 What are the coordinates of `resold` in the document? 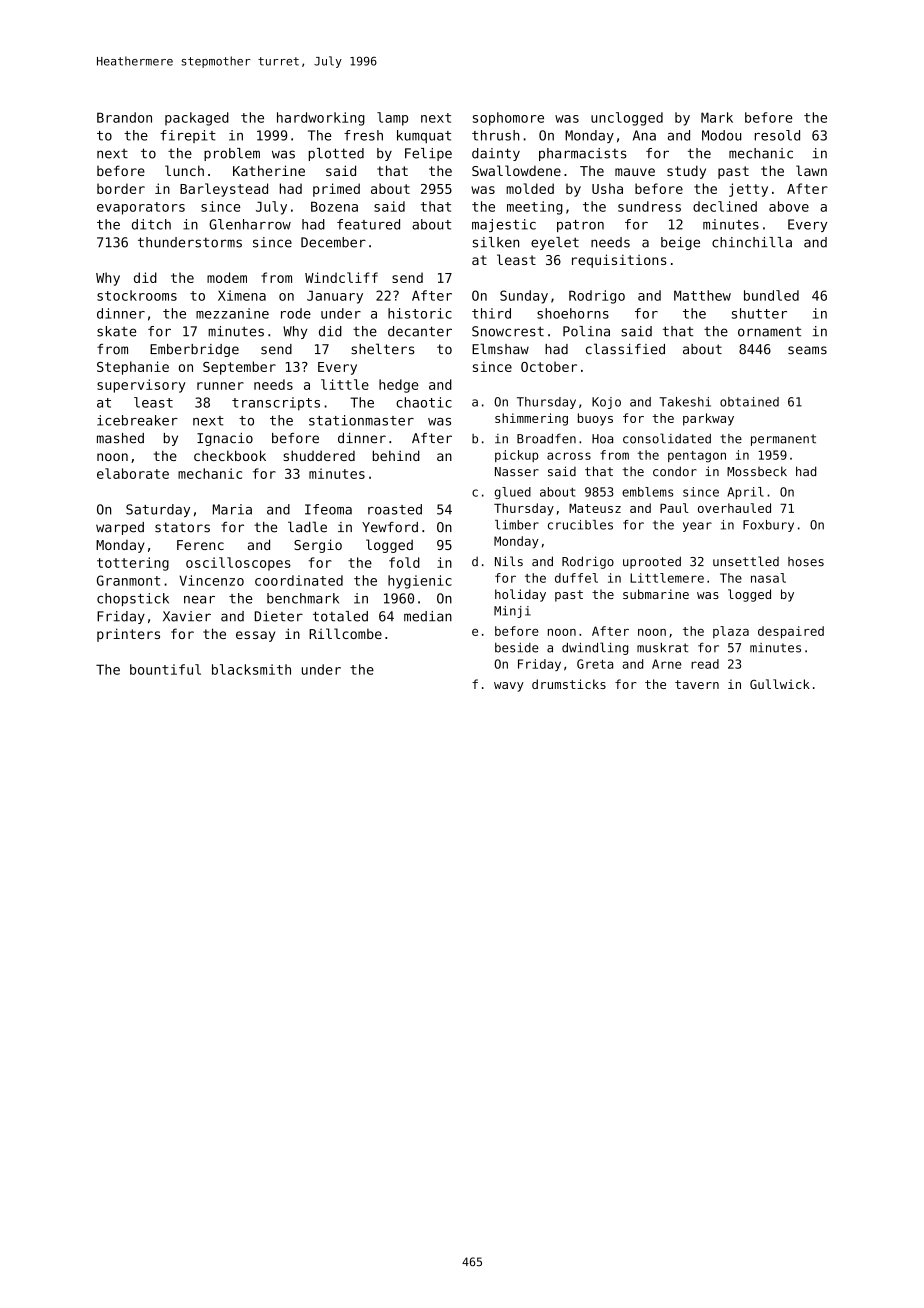 It's located at (777, 135).
